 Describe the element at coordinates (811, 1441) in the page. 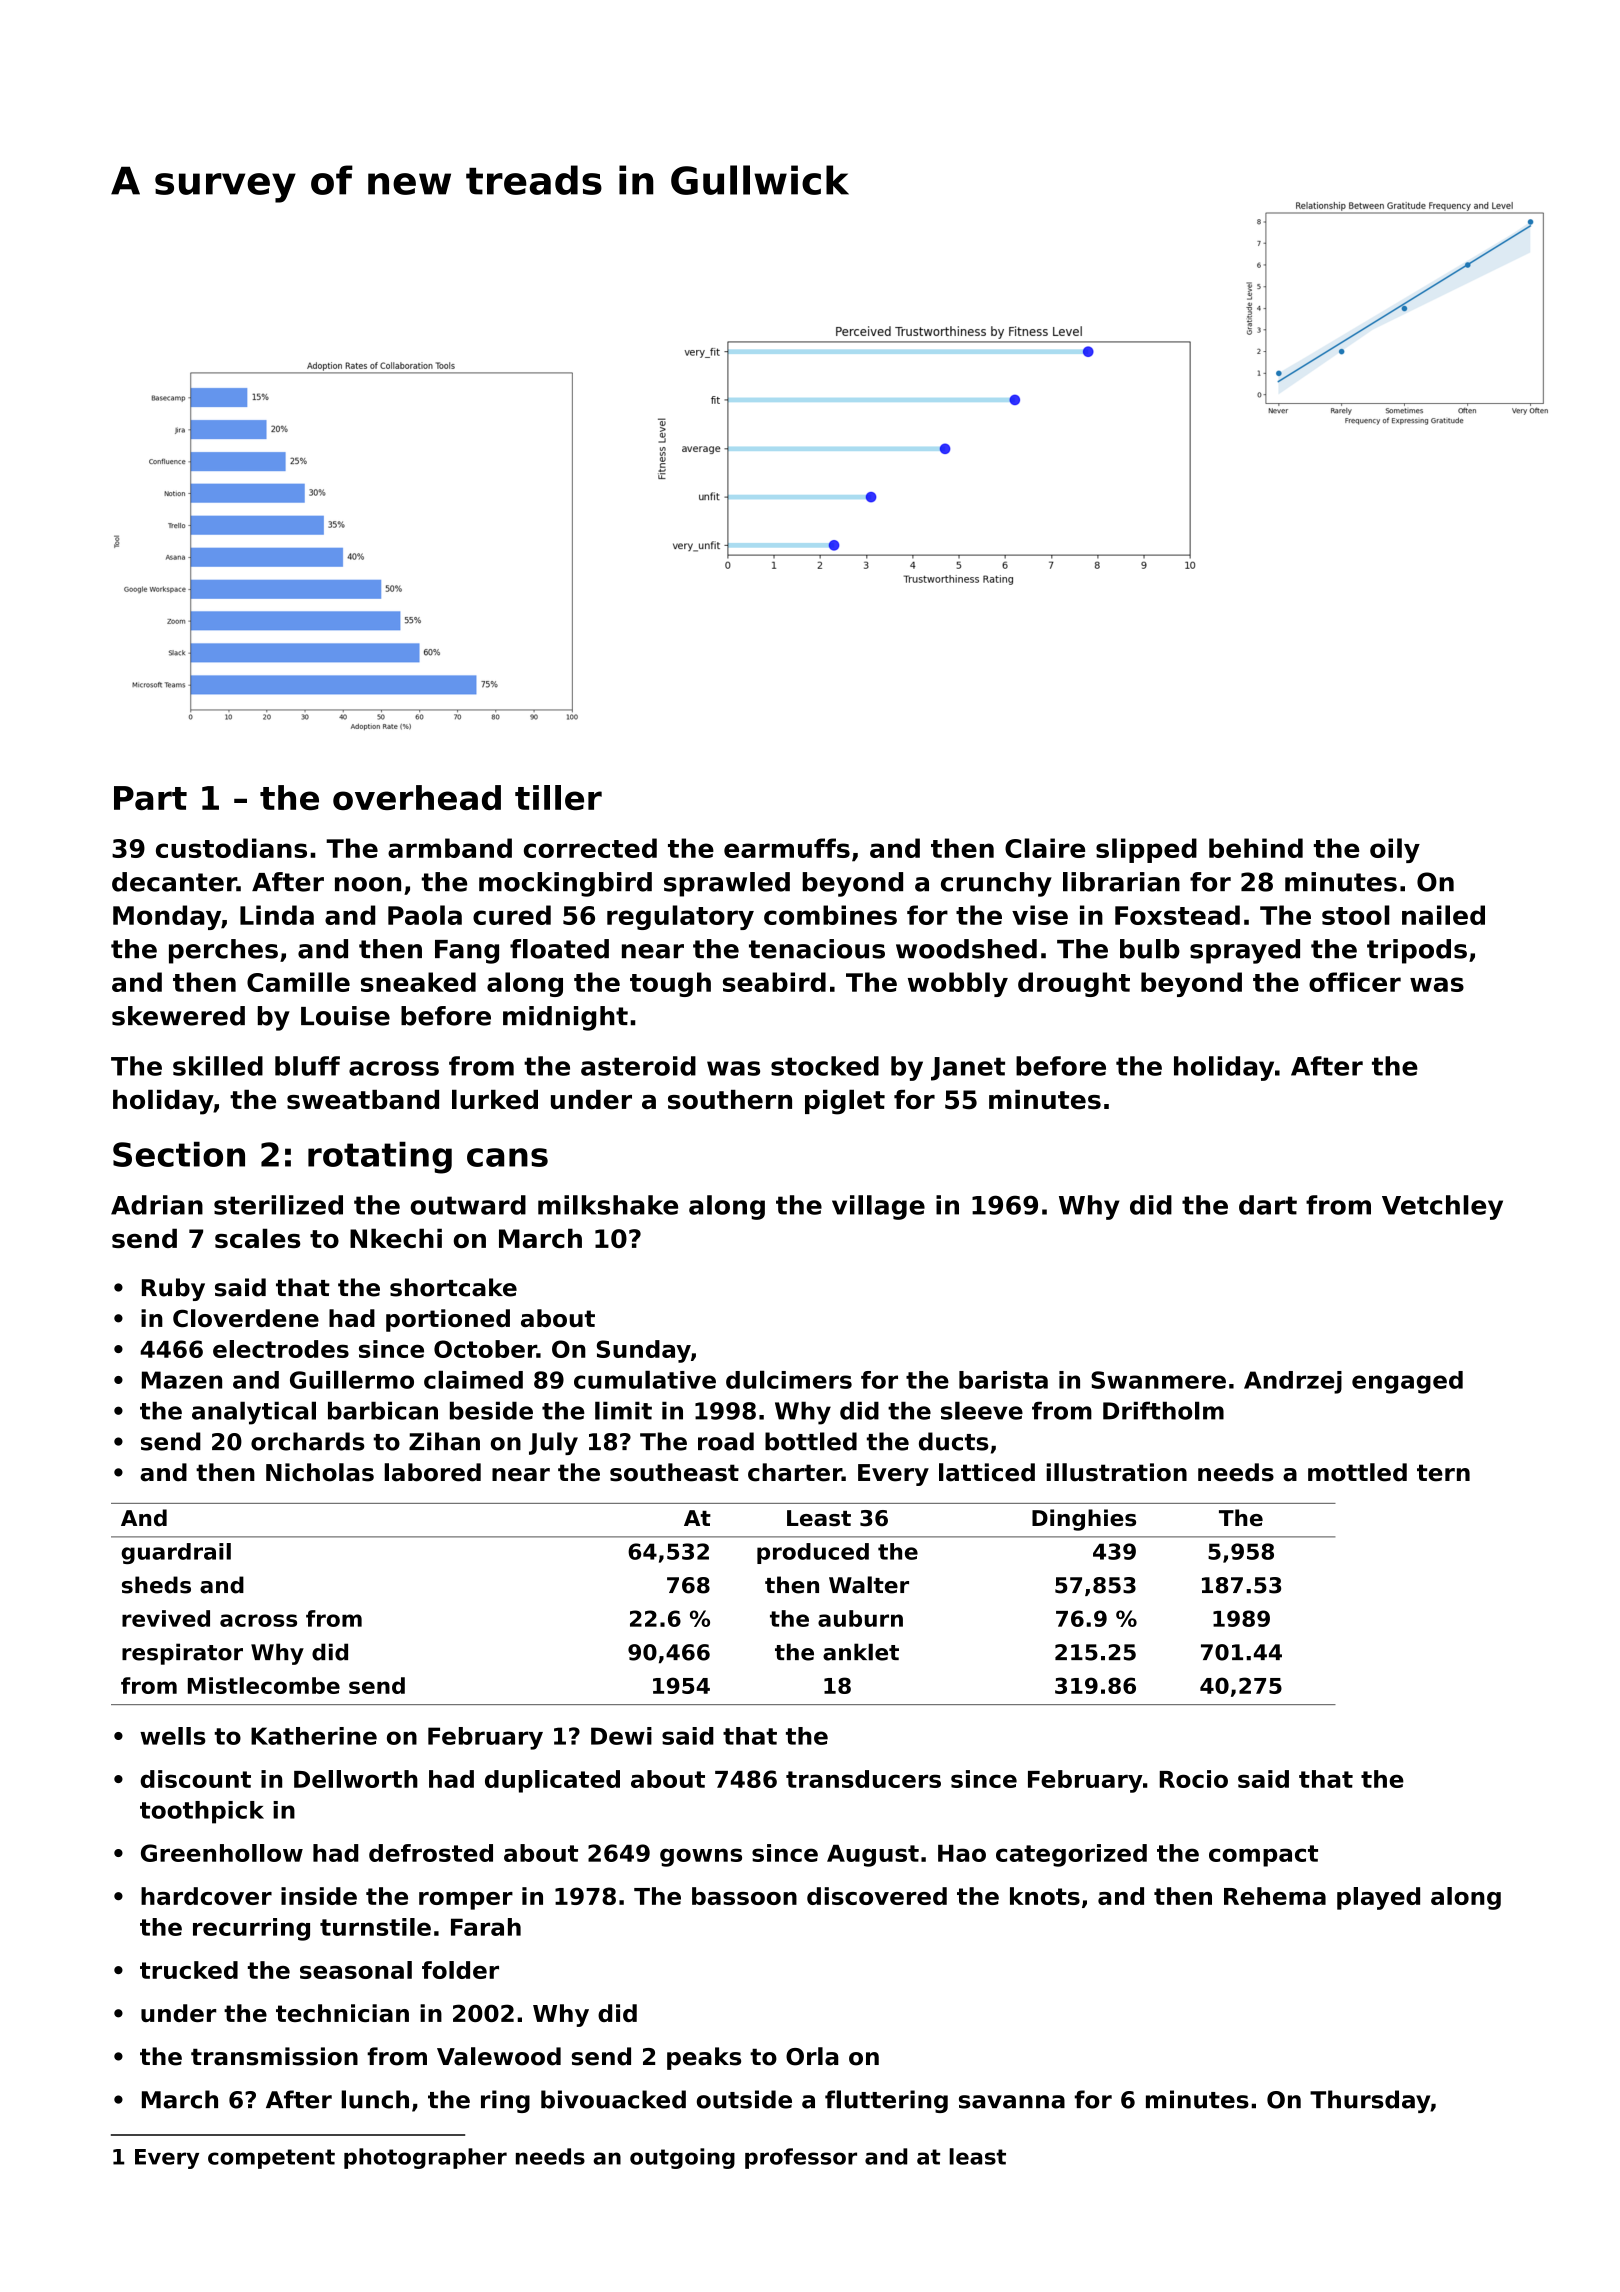

I see `bottled` at that location.
